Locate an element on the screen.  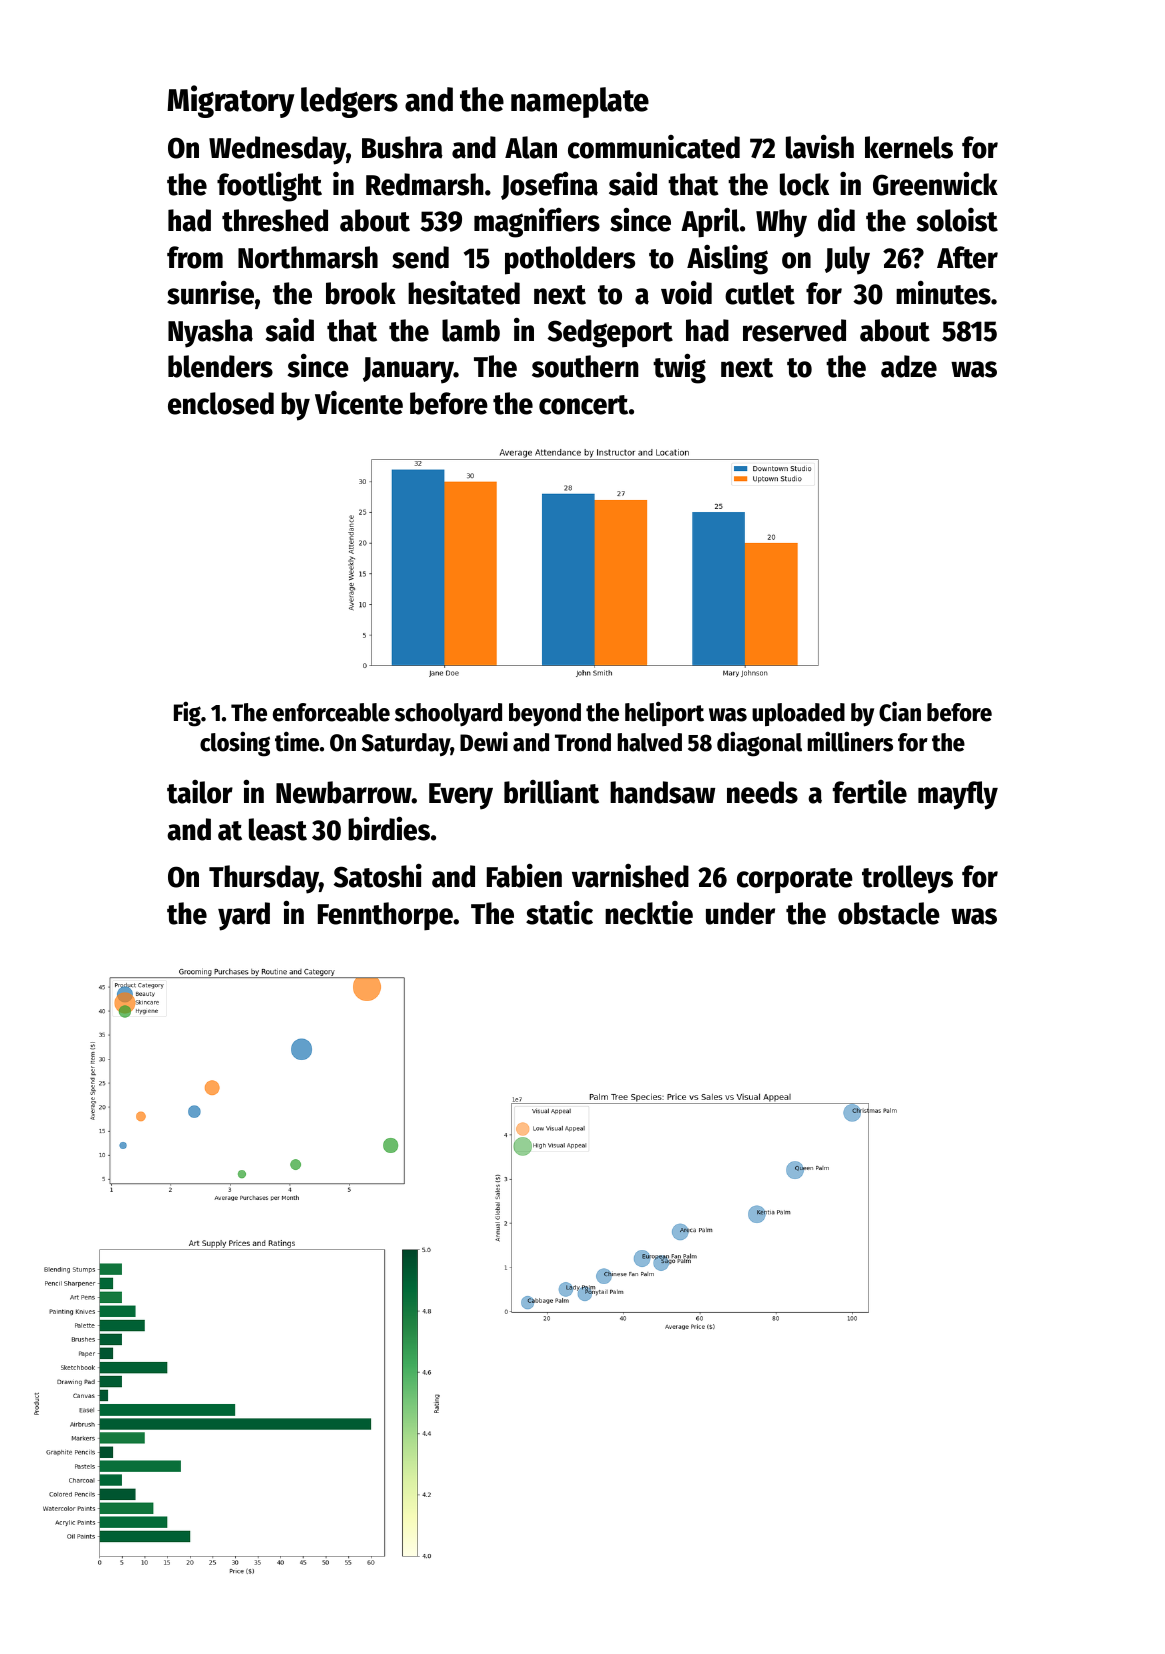
minutes is located at coordinates (943, 293).
